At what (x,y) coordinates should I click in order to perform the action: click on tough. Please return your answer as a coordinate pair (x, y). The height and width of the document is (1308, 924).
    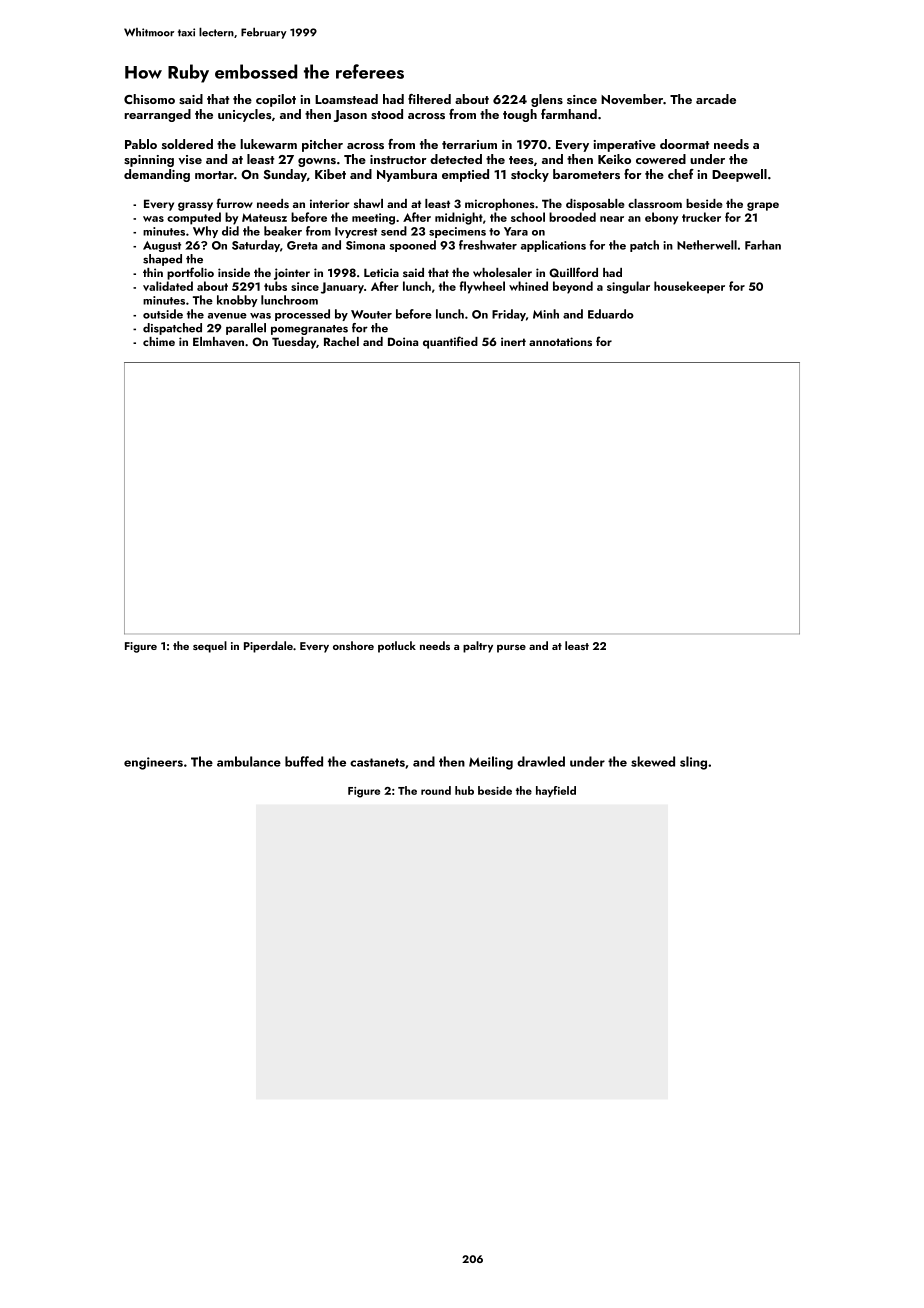
    Looking at the image, I should click on (520, 115).
